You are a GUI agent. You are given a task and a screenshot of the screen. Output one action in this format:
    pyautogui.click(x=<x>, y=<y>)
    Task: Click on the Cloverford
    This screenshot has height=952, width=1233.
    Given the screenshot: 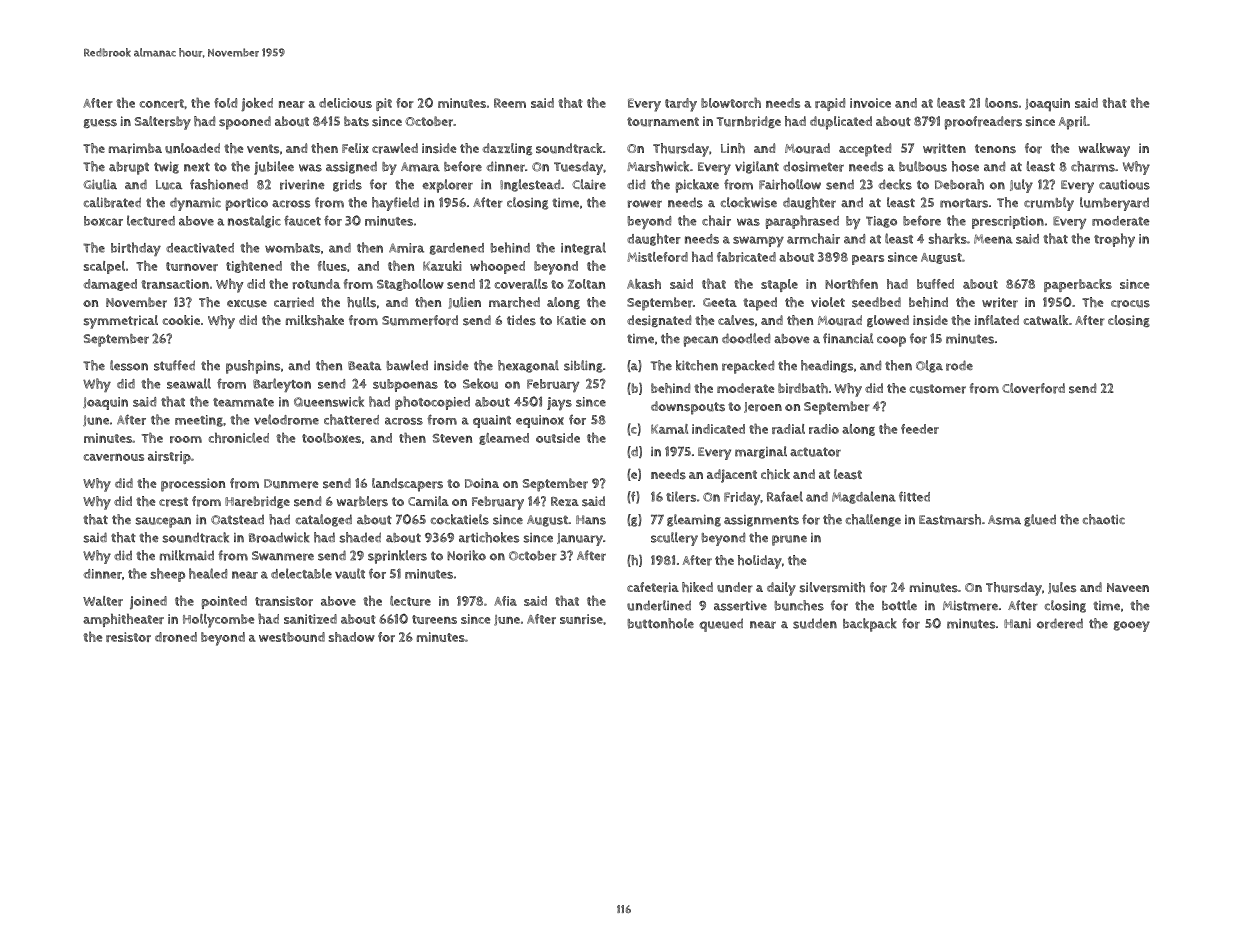 What is the action you would take?
    pyautogui.click(x=1033, y=388)
